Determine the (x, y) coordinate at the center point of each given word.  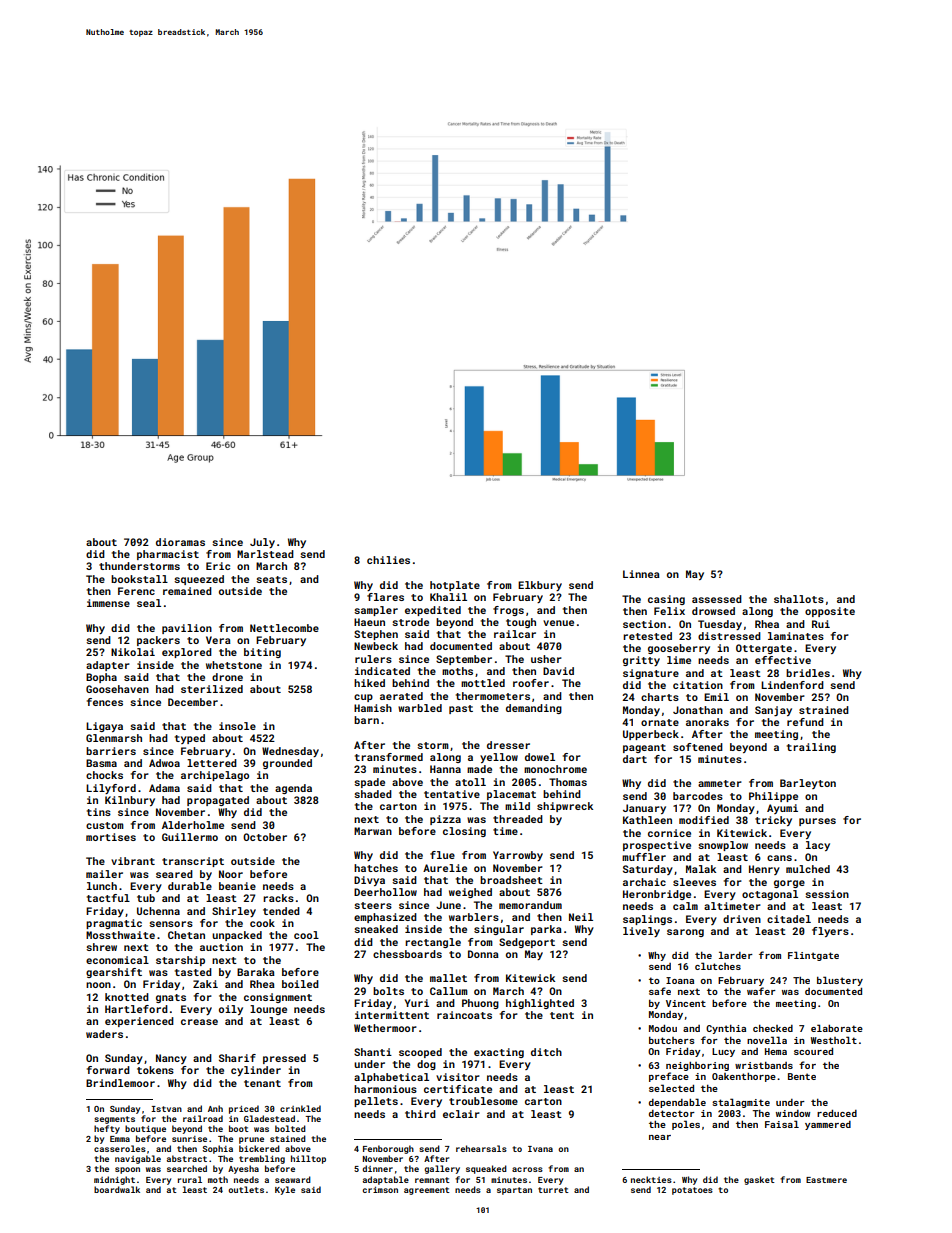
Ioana (680, 980)
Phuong (480, 1004)
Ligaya (104, 727)
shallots (799, 599)
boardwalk (117, 1189)
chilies (388, 560)
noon (98, 985)
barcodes (698, 796)
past (461, 709)
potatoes (692, 1191)
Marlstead (265, 554)
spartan (514, 1191)
